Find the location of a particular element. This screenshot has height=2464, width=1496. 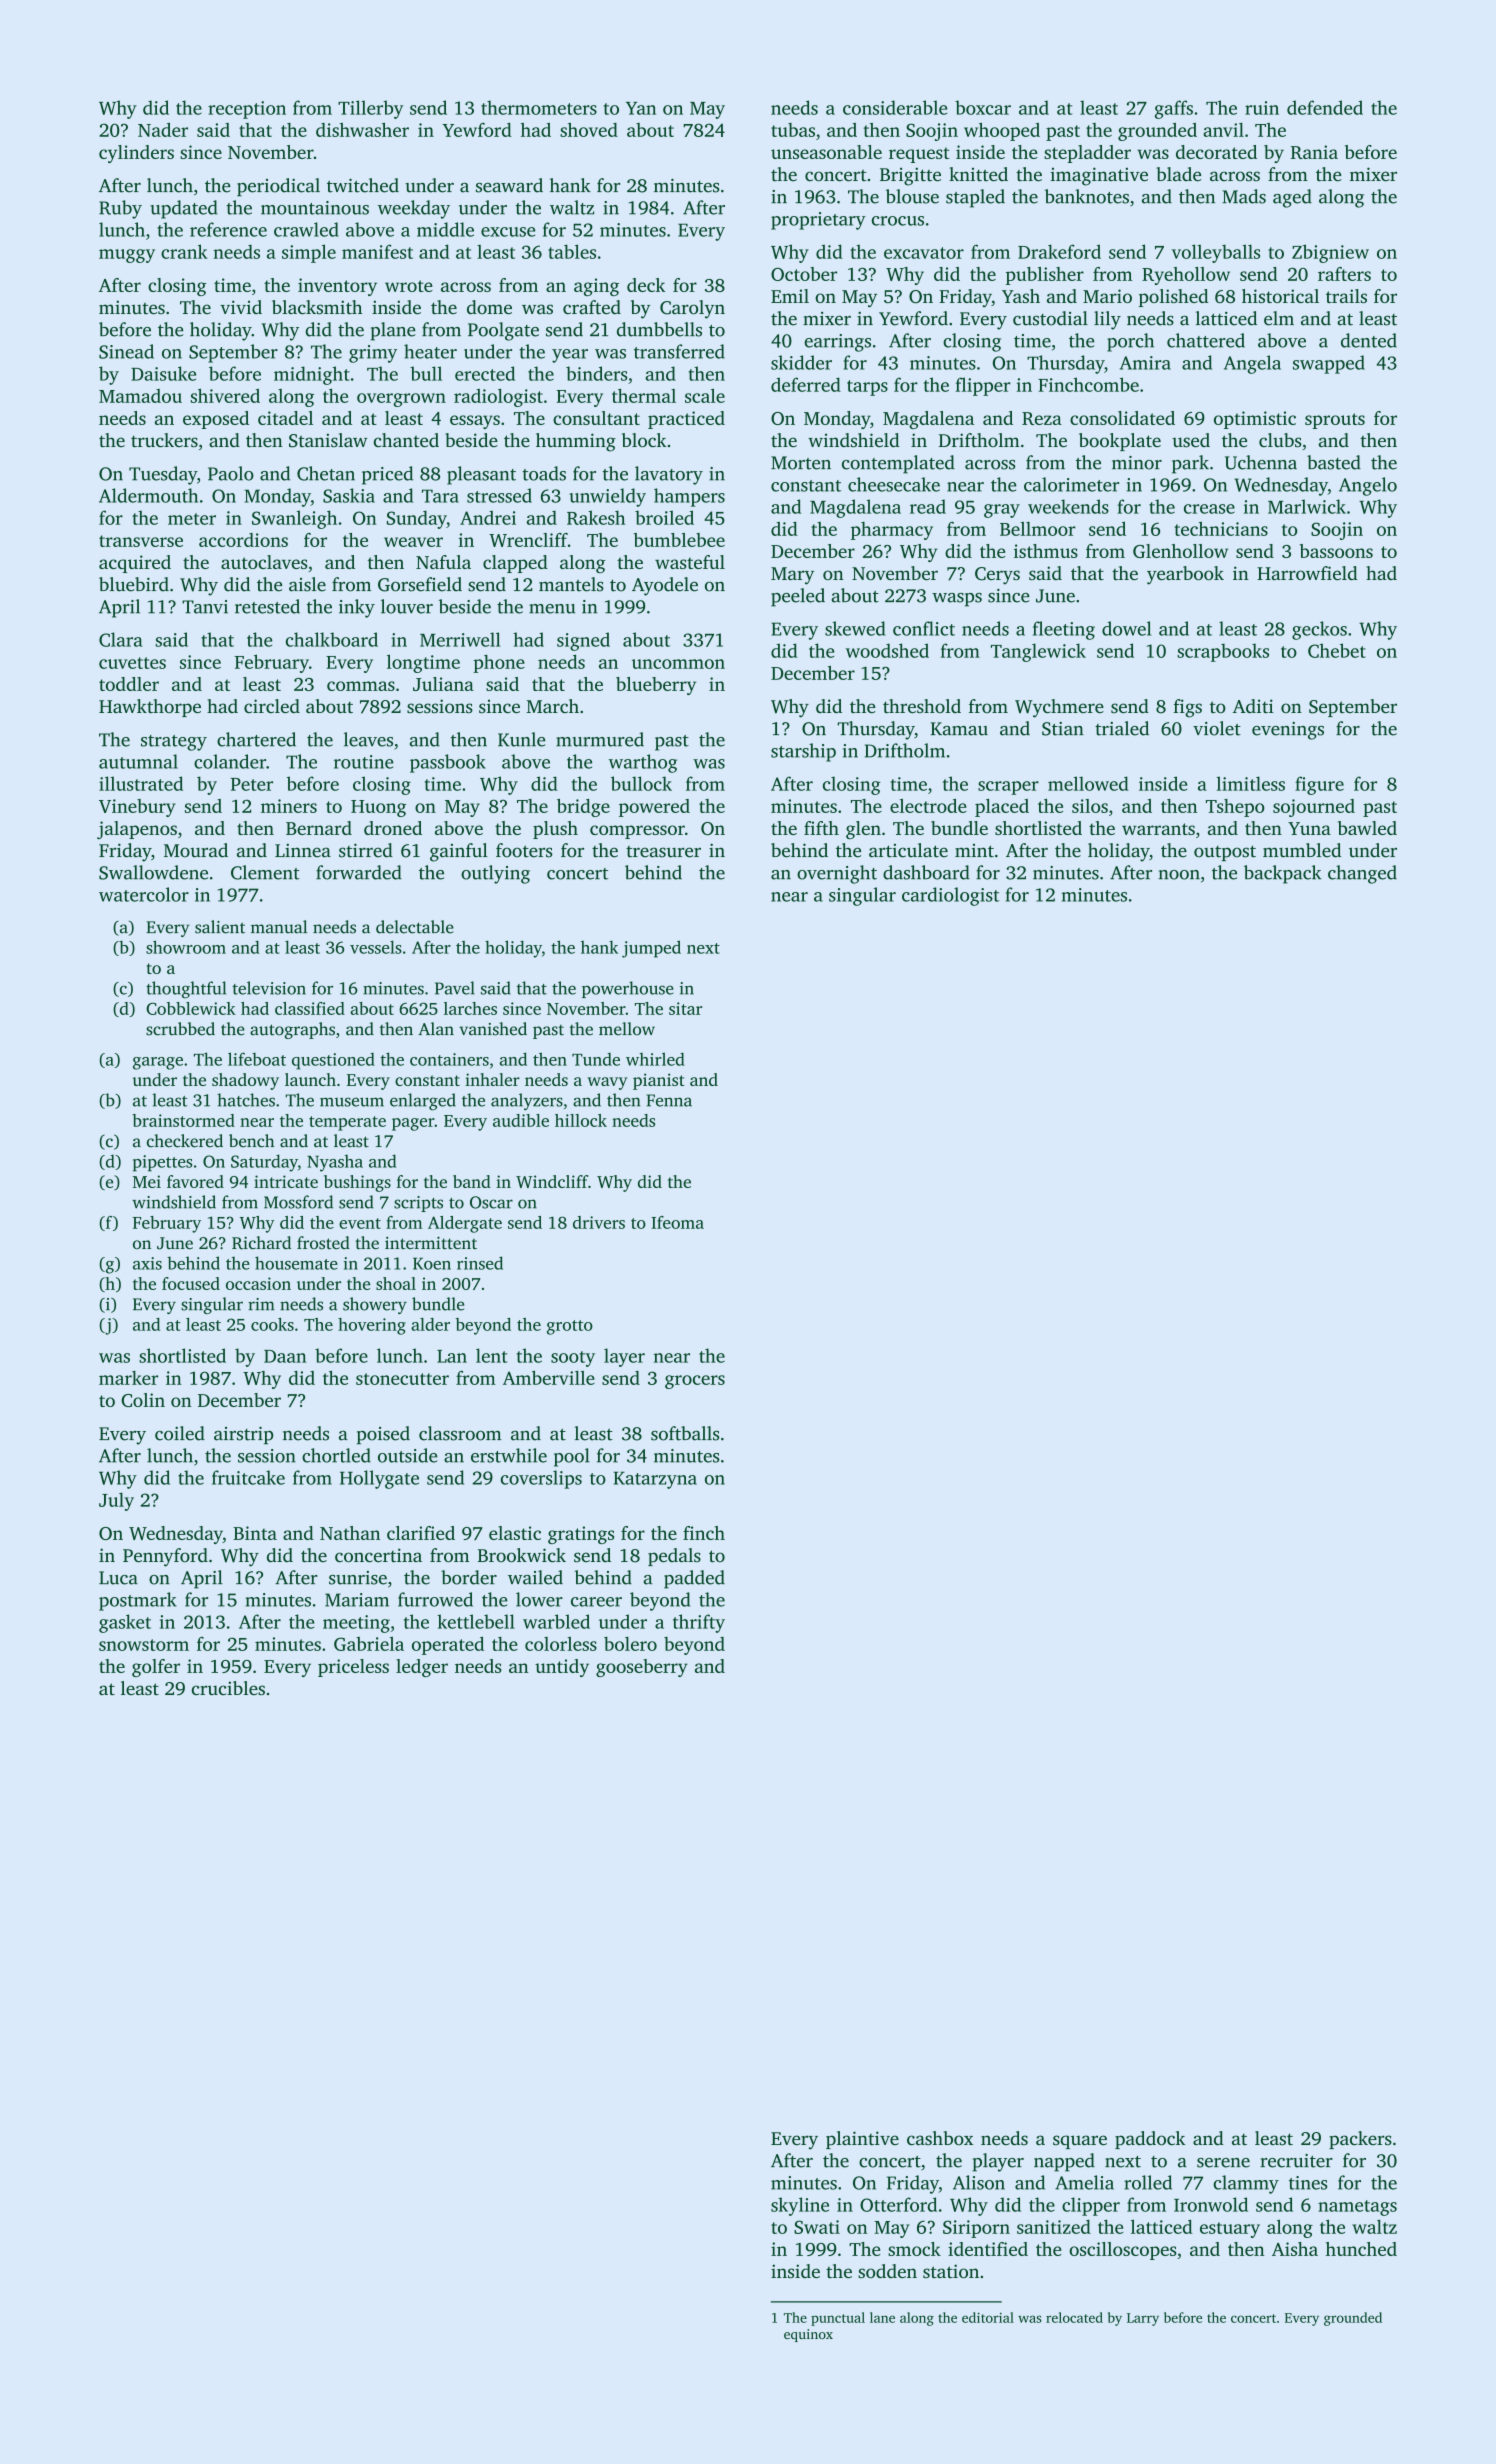

equinox is located at coordinates (808, 2335).
